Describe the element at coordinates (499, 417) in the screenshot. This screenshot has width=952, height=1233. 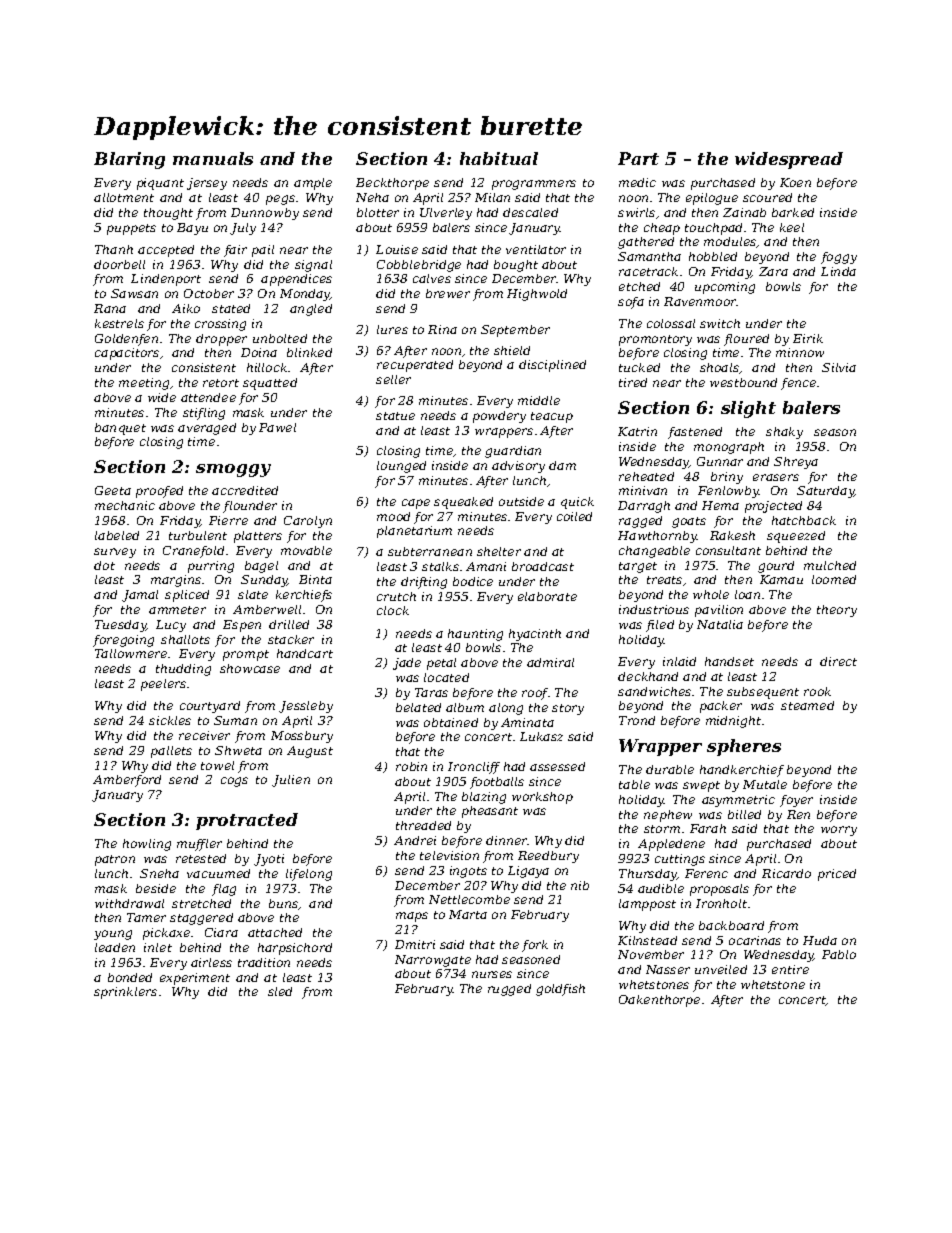
I see `powdery` at that location.
